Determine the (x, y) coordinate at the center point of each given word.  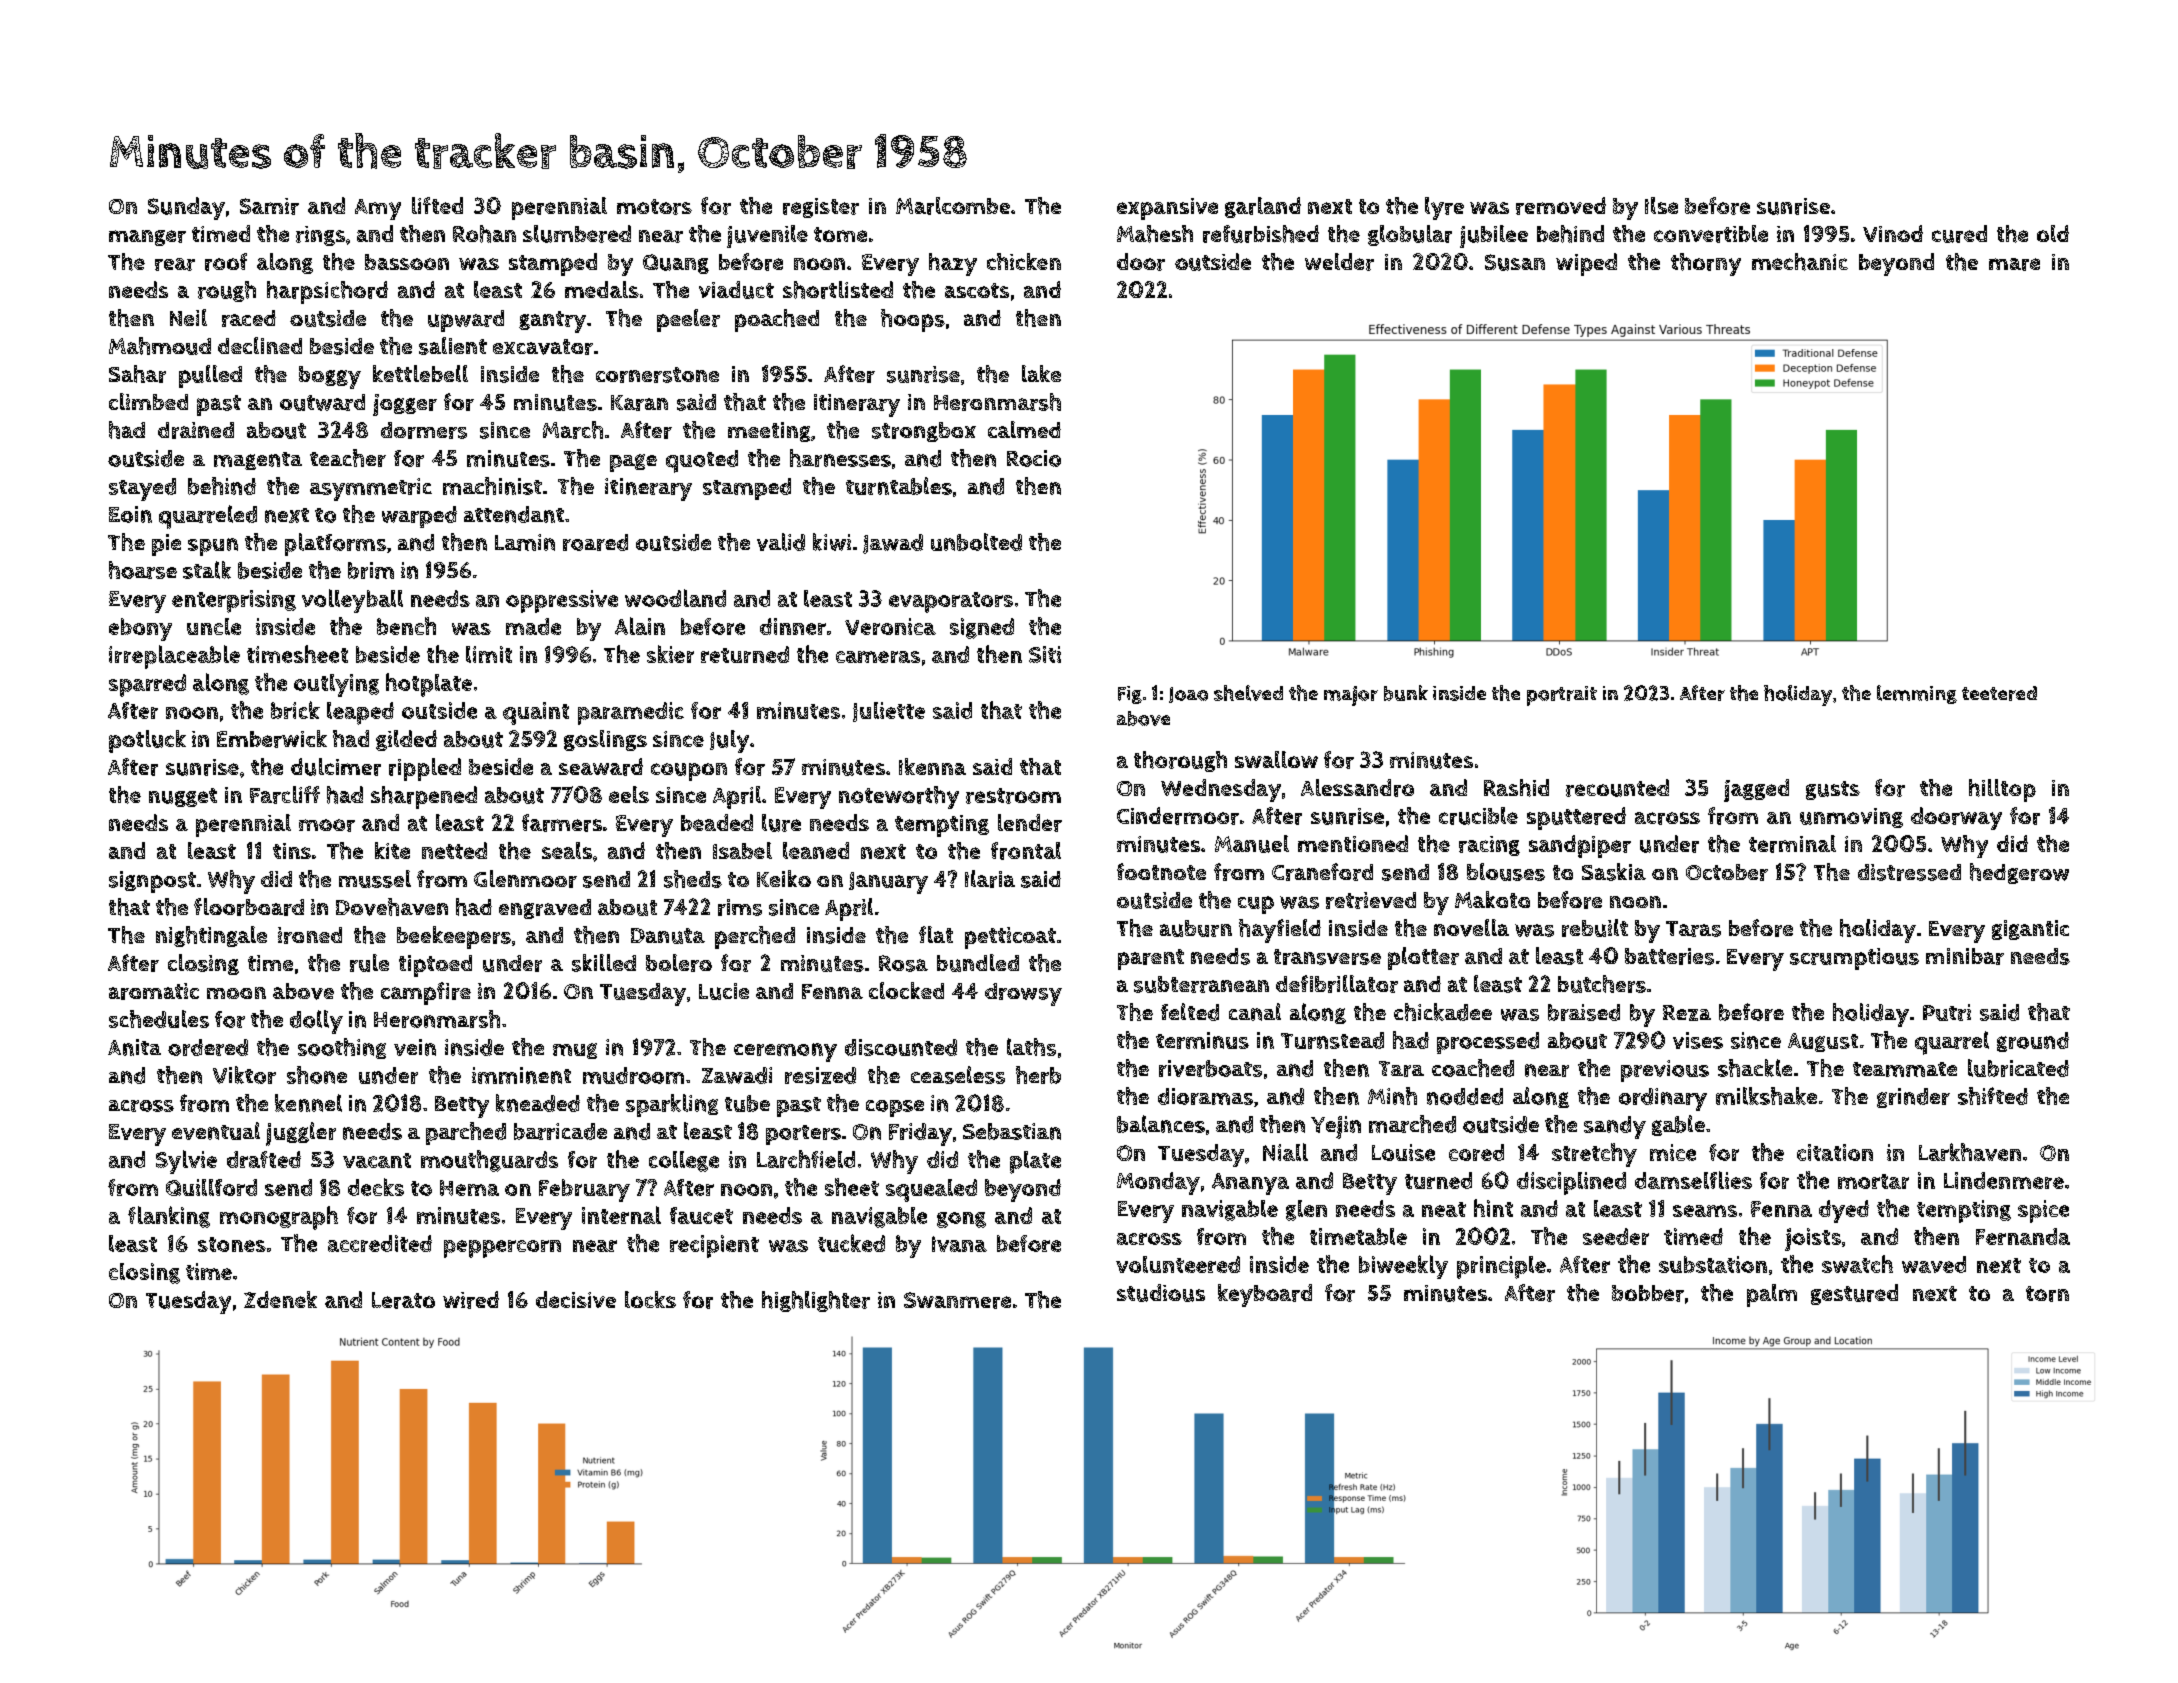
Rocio (1034, 458)
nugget (183, 797)
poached (777, 320)
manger (147, 238)
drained (196, 430)
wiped (1586, 264)
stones (232, 1244)
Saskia (1614, 872)
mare (2014, 264)
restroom (1013, 796)
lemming (1917, 694)
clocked (906, 990)
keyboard (1265, 1295)
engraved (545, 909)
